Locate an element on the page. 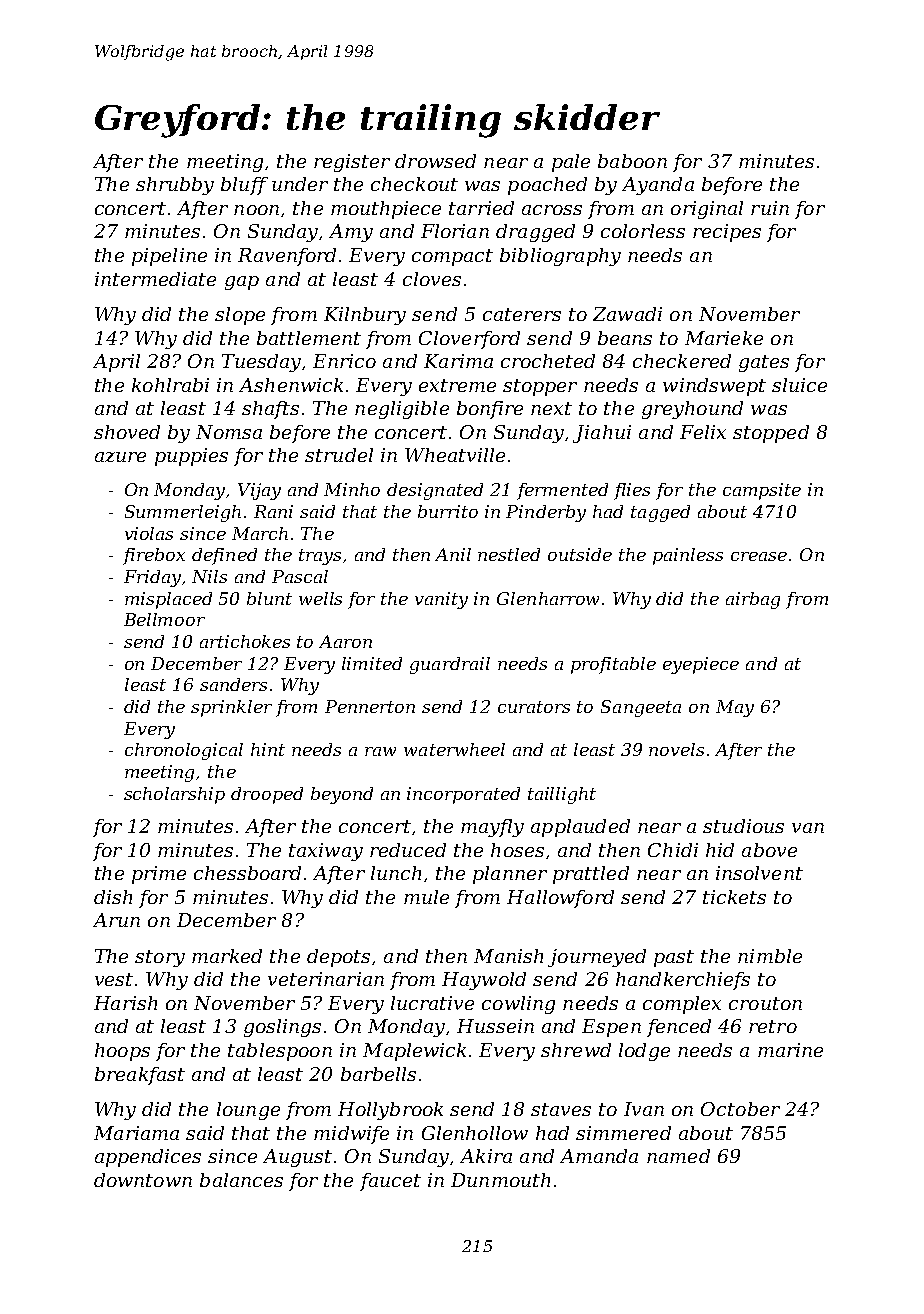 This image has width=924, height=1314. named is located at coordinates (678, 1156).
